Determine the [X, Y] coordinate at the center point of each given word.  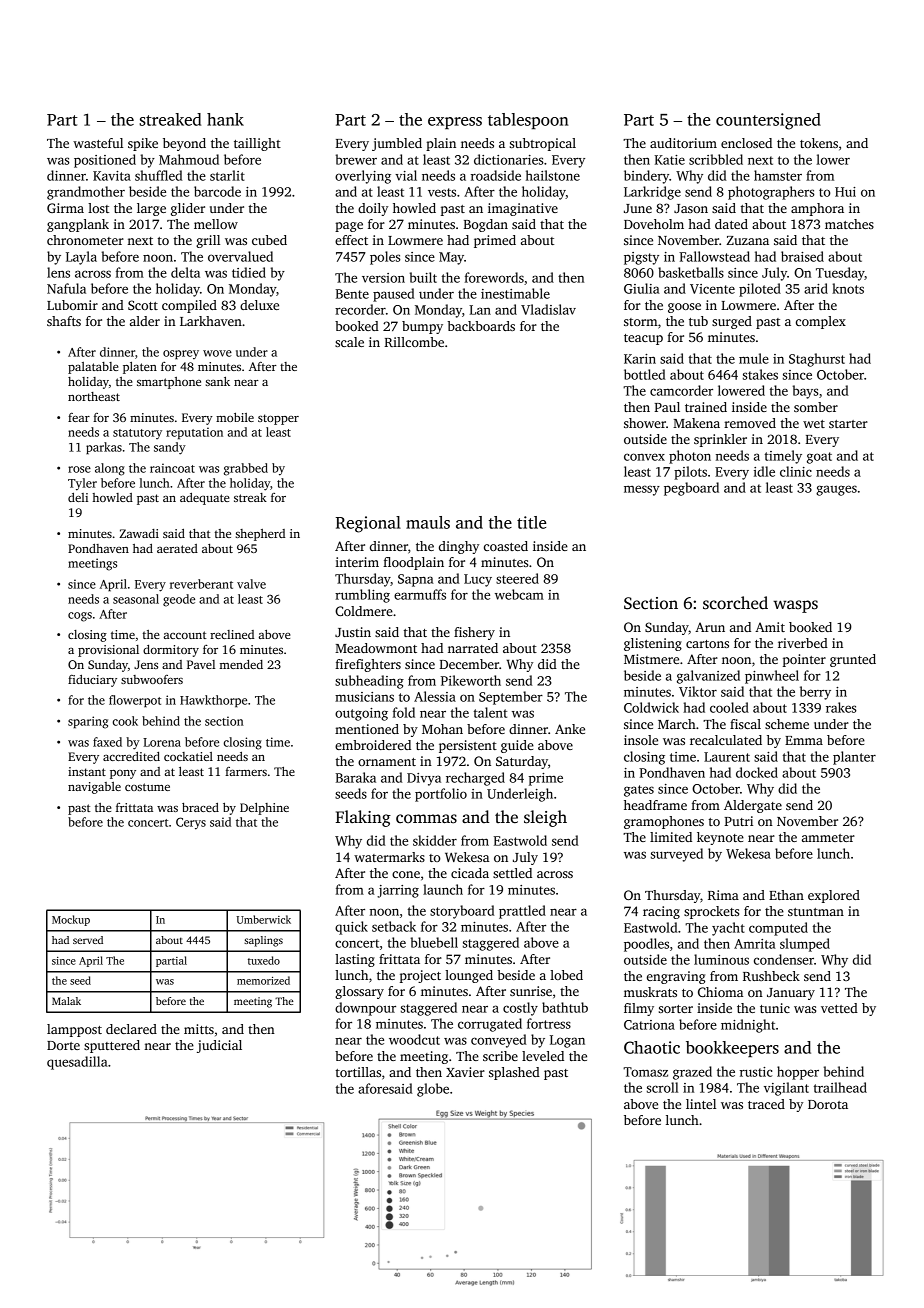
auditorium [683, 143]
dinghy [459, 547]
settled [512, 873]
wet [814, 424]
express [455, 123]
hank [225, 119]
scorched [735, 603]
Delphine [264, 809]
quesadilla [77, 1063]
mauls [428, 522]
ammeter [828, 838]
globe [433, 1090]
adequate [205, 499]
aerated [177, 548]
